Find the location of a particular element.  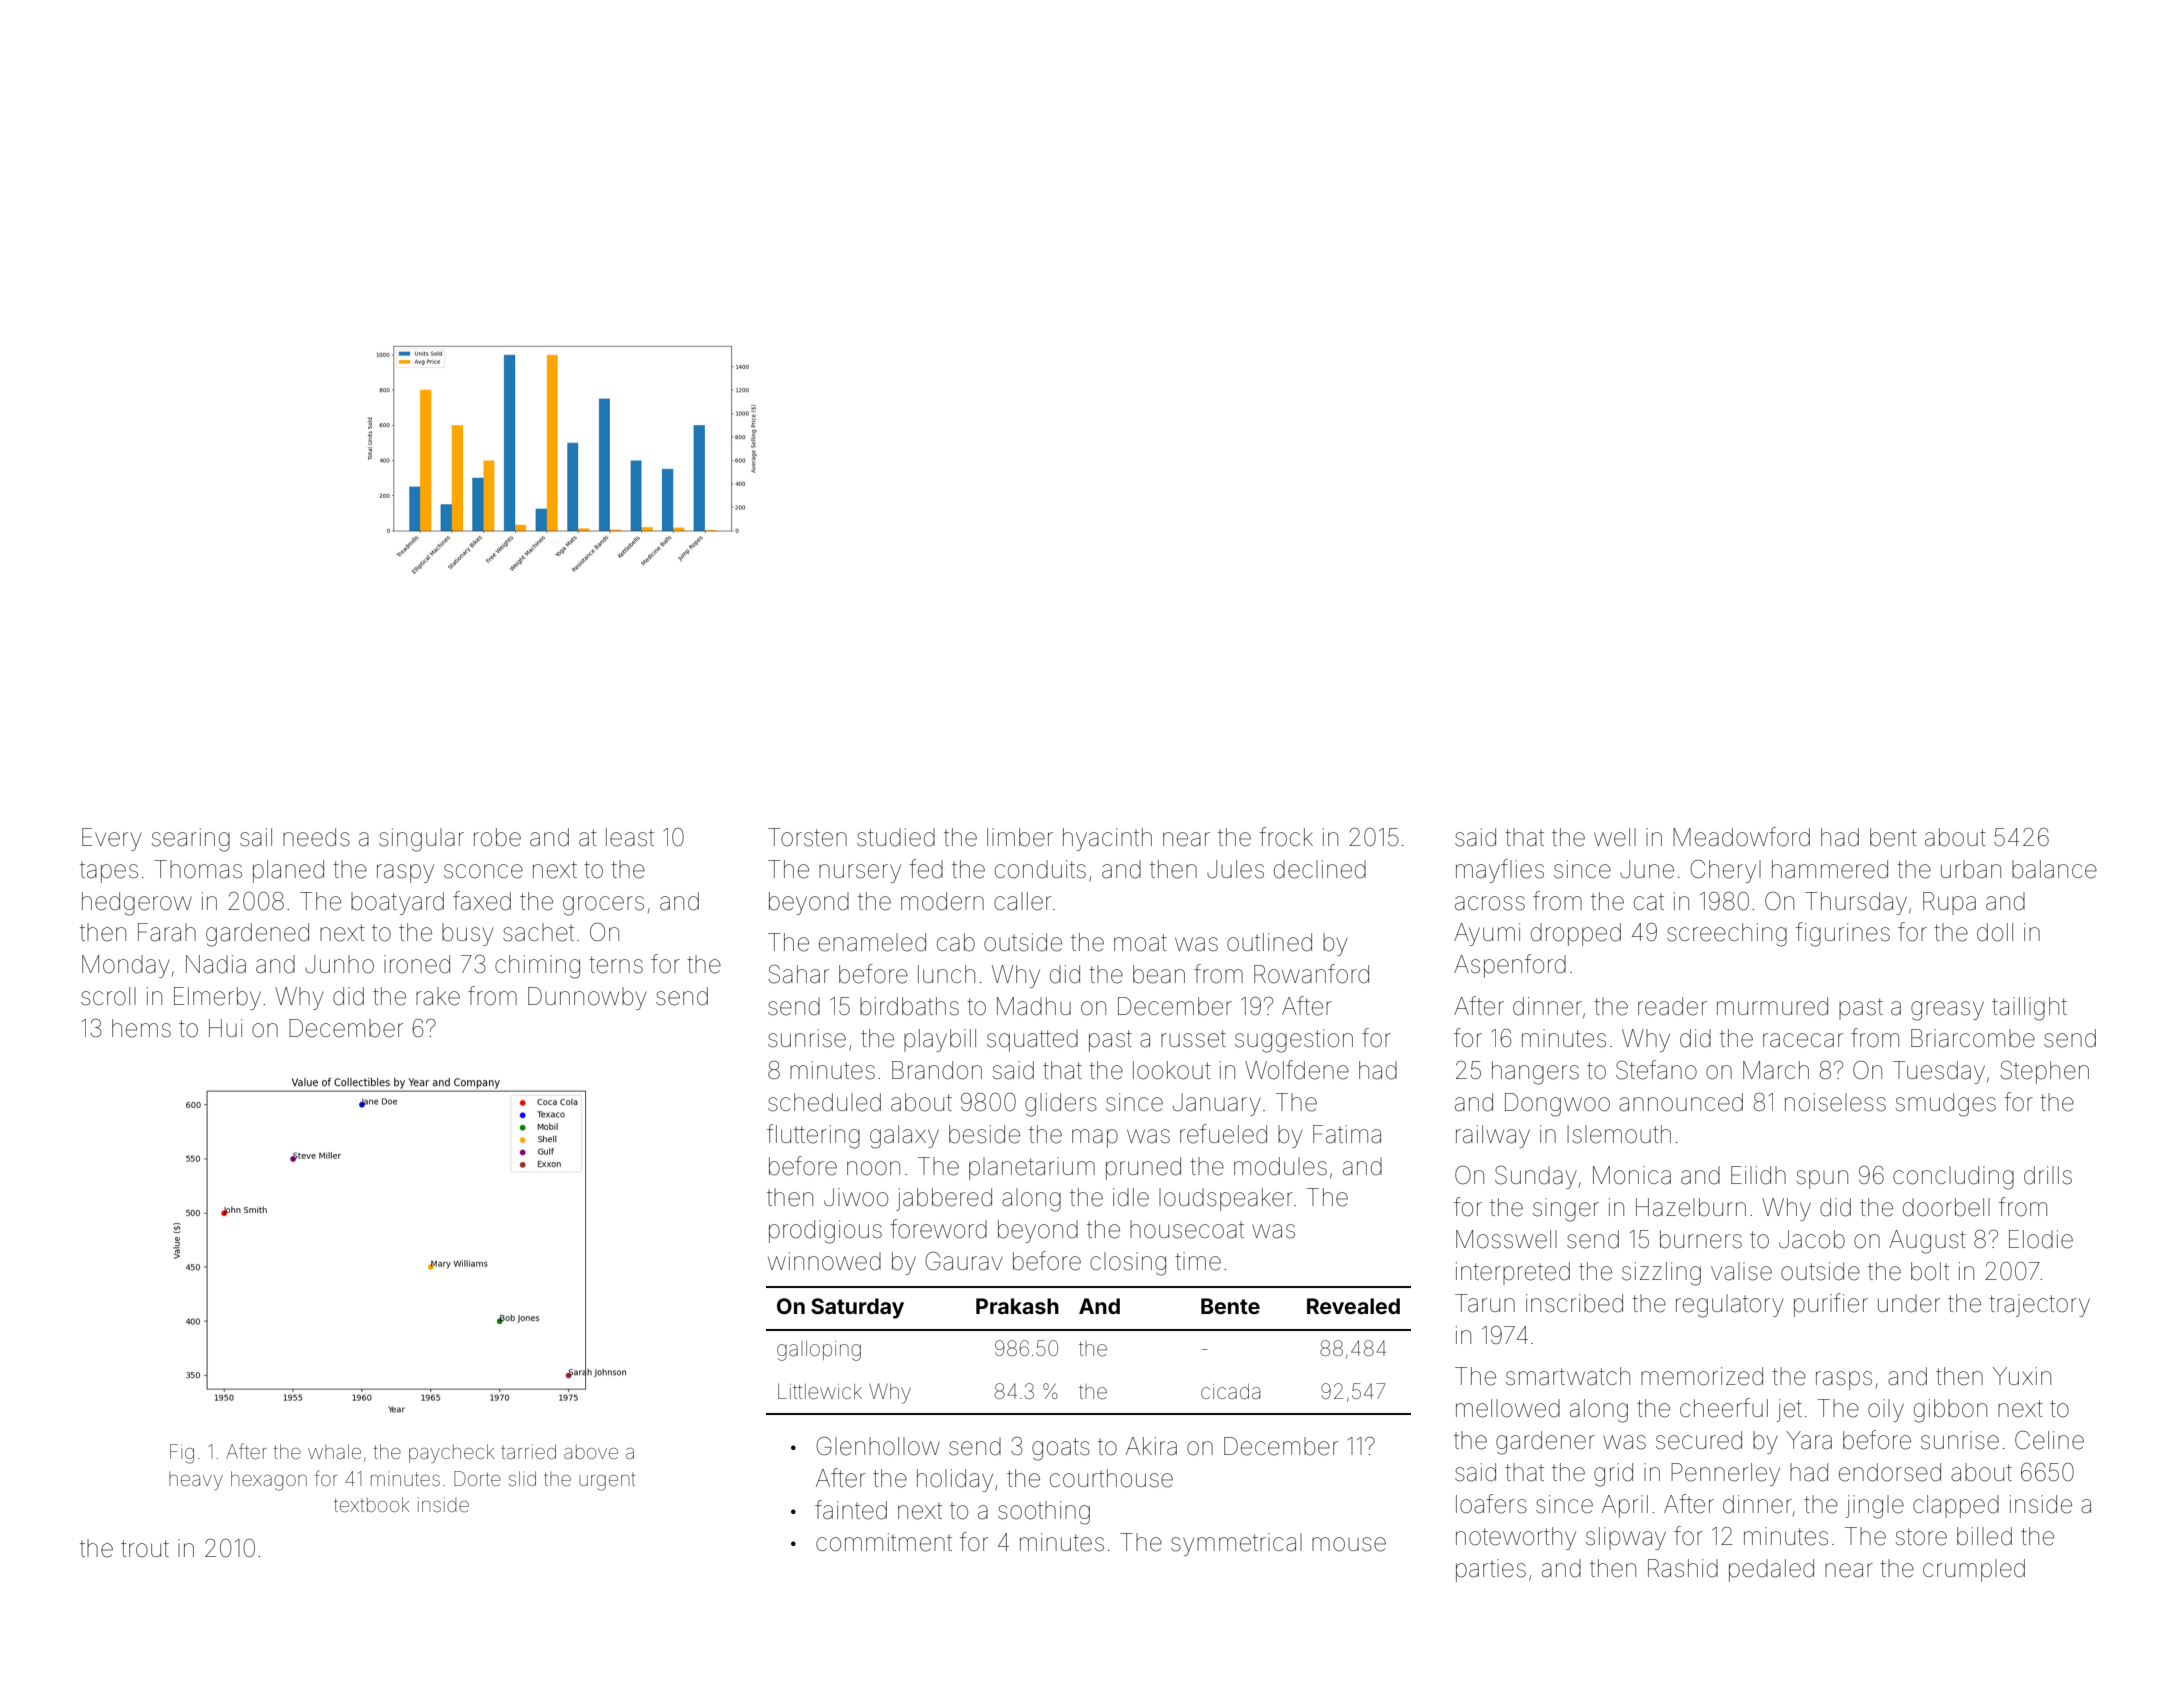

rake is located at coordinates (438, 996).
